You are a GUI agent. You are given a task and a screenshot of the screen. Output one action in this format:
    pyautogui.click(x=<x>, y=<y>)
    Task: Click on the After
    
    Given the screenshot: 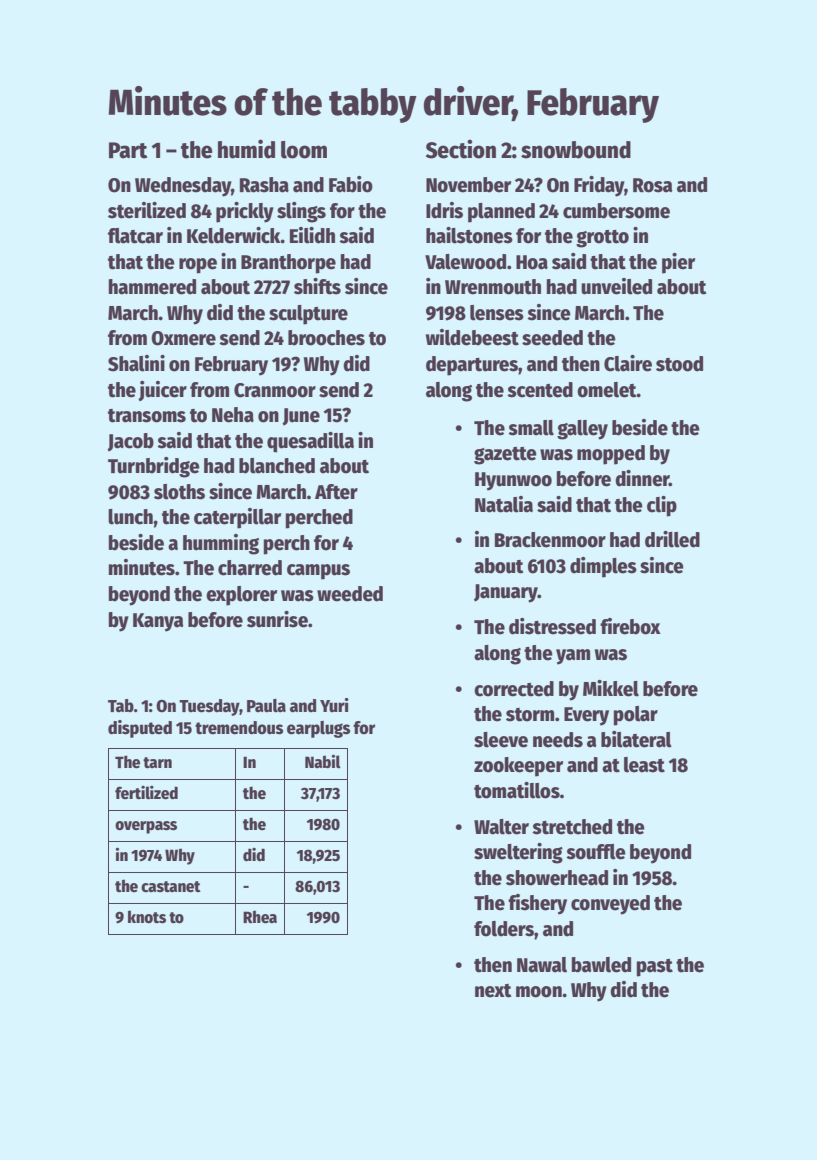 What is the action you would take?
    pyautogui.click(x=336, y=492)
